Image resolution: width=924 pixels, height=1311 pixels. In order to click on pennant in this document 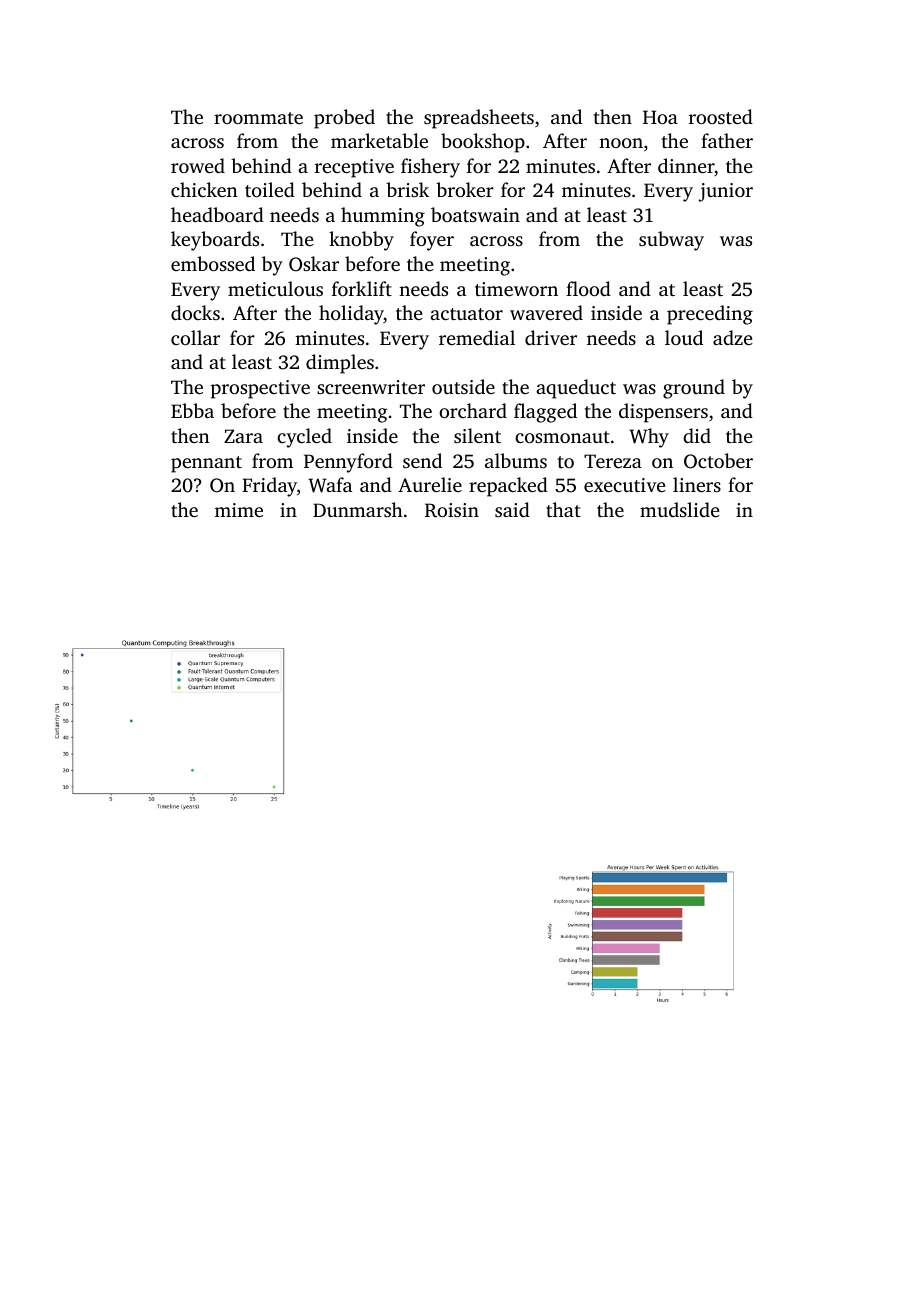, I will do `click(206, 464)`.
